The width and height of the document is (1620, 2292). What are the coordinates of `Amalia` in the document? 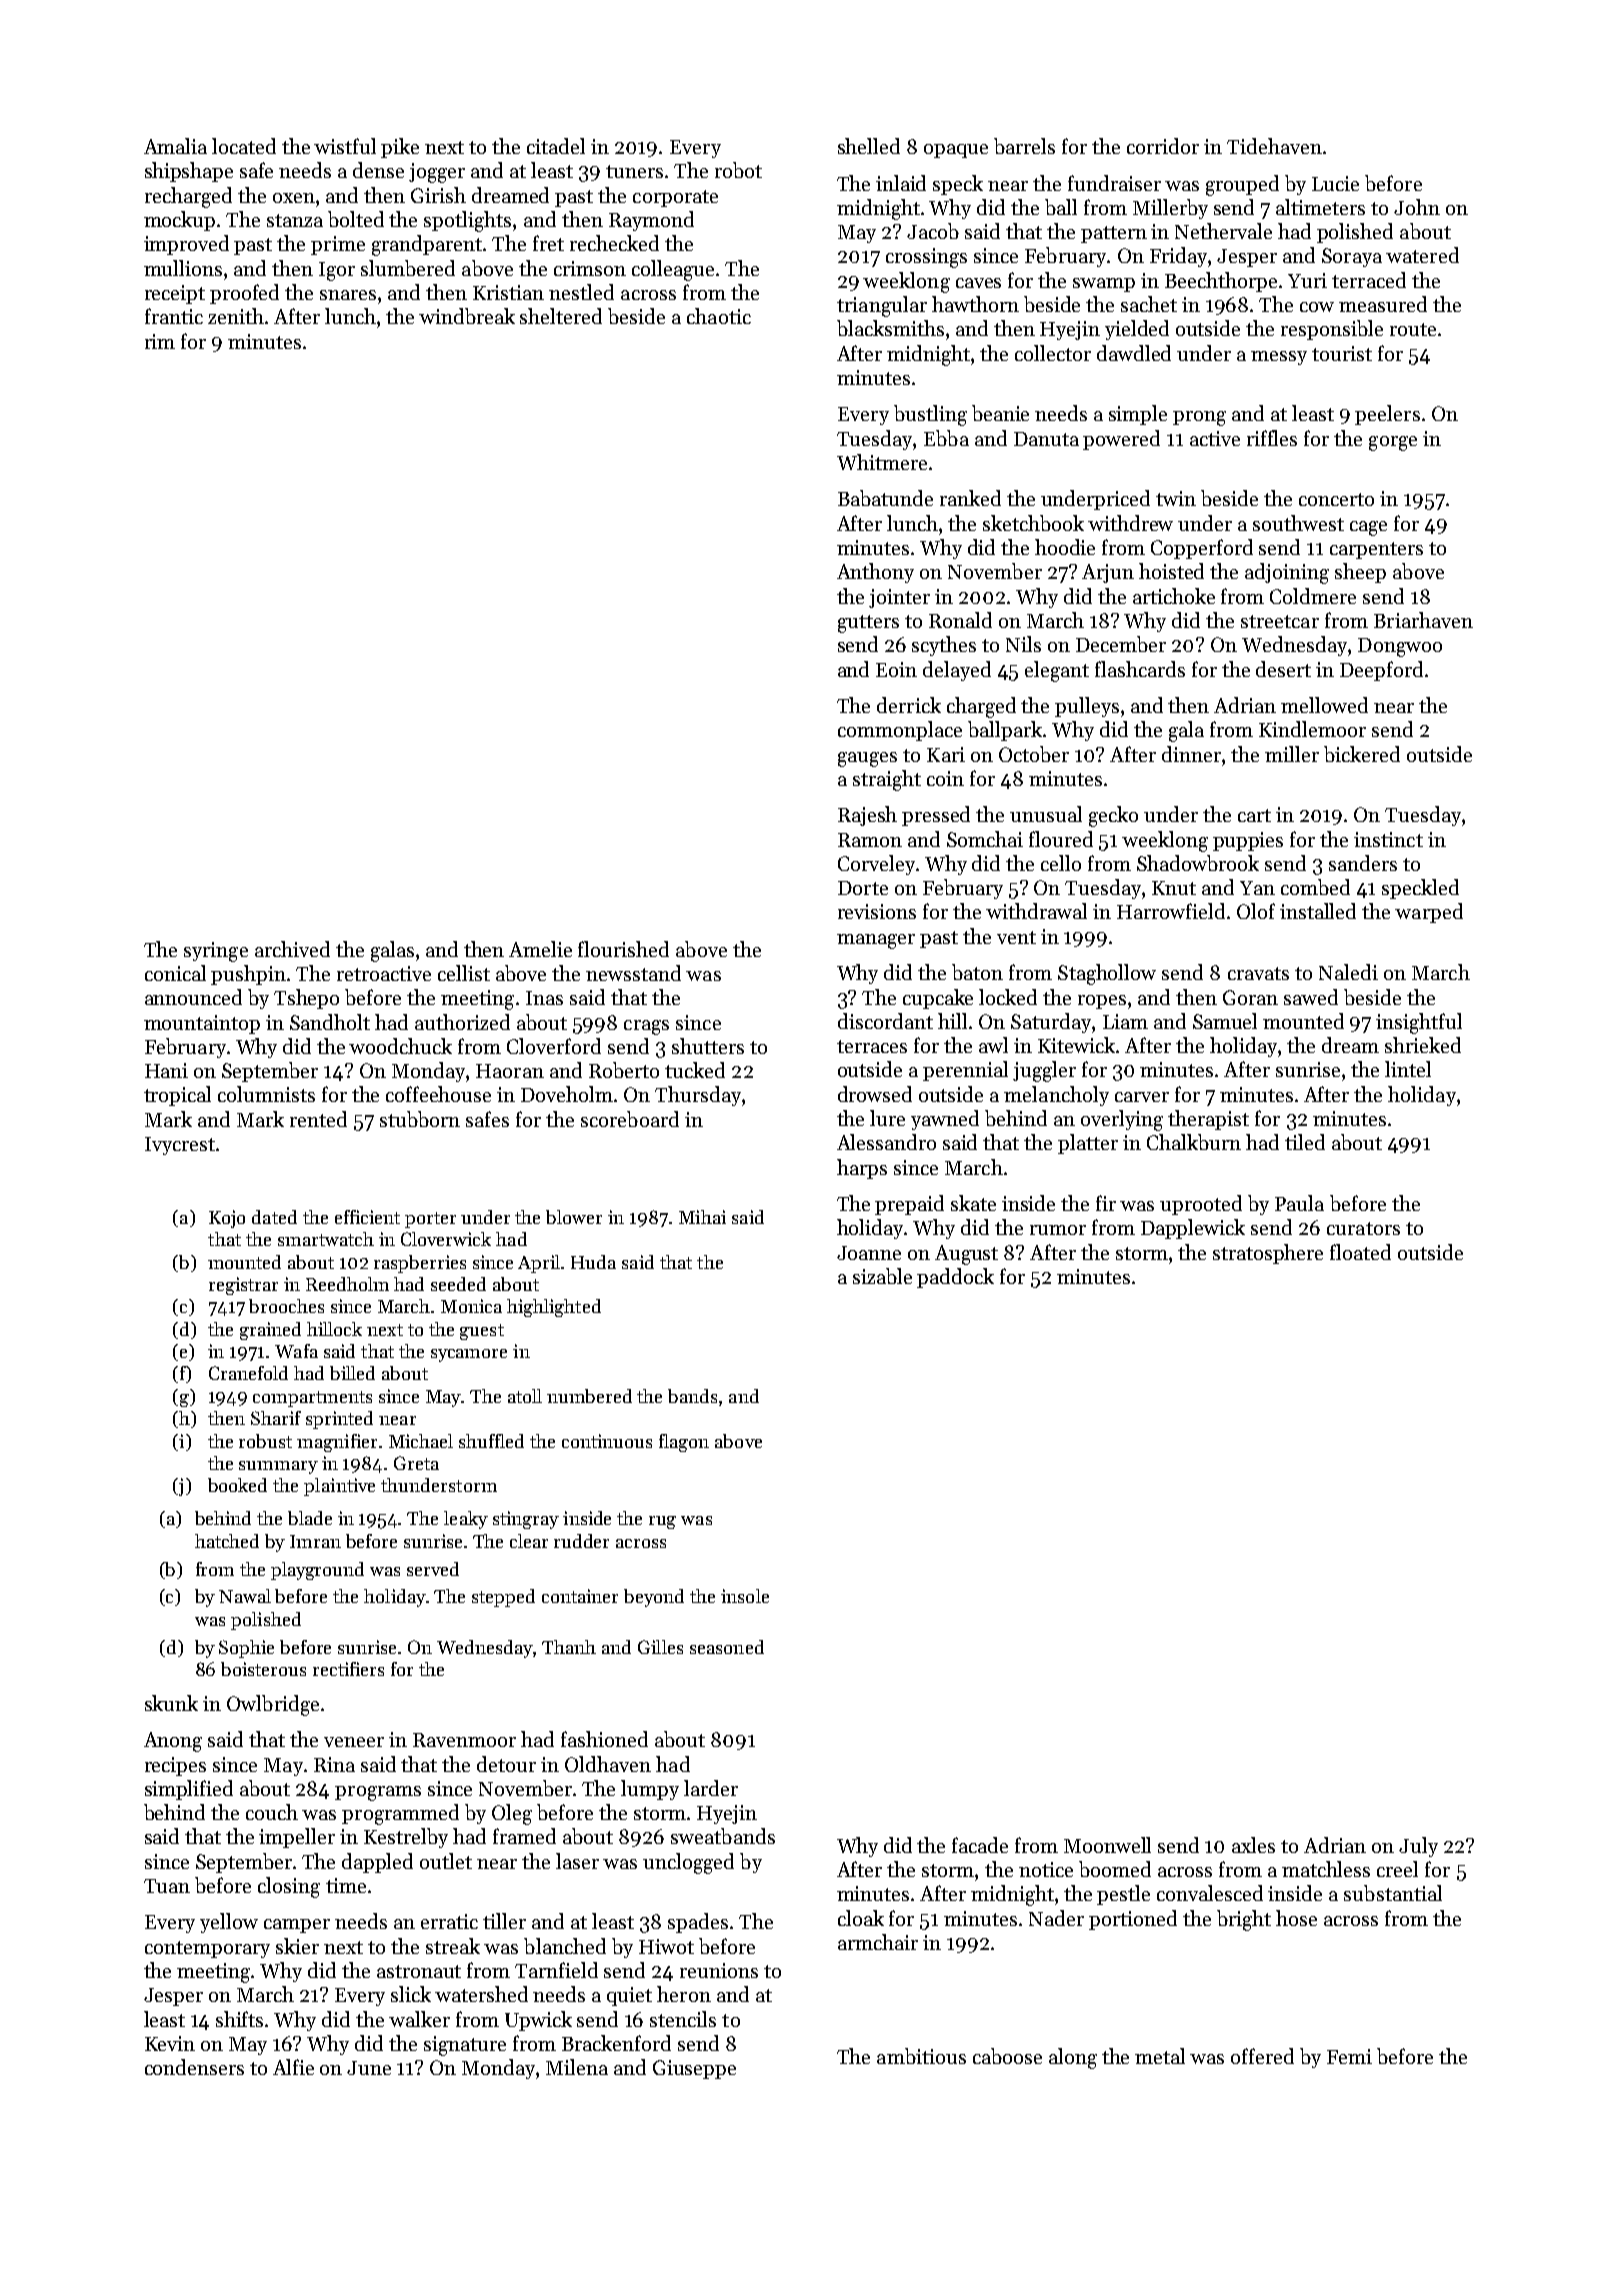 It's located at (175, 146).
